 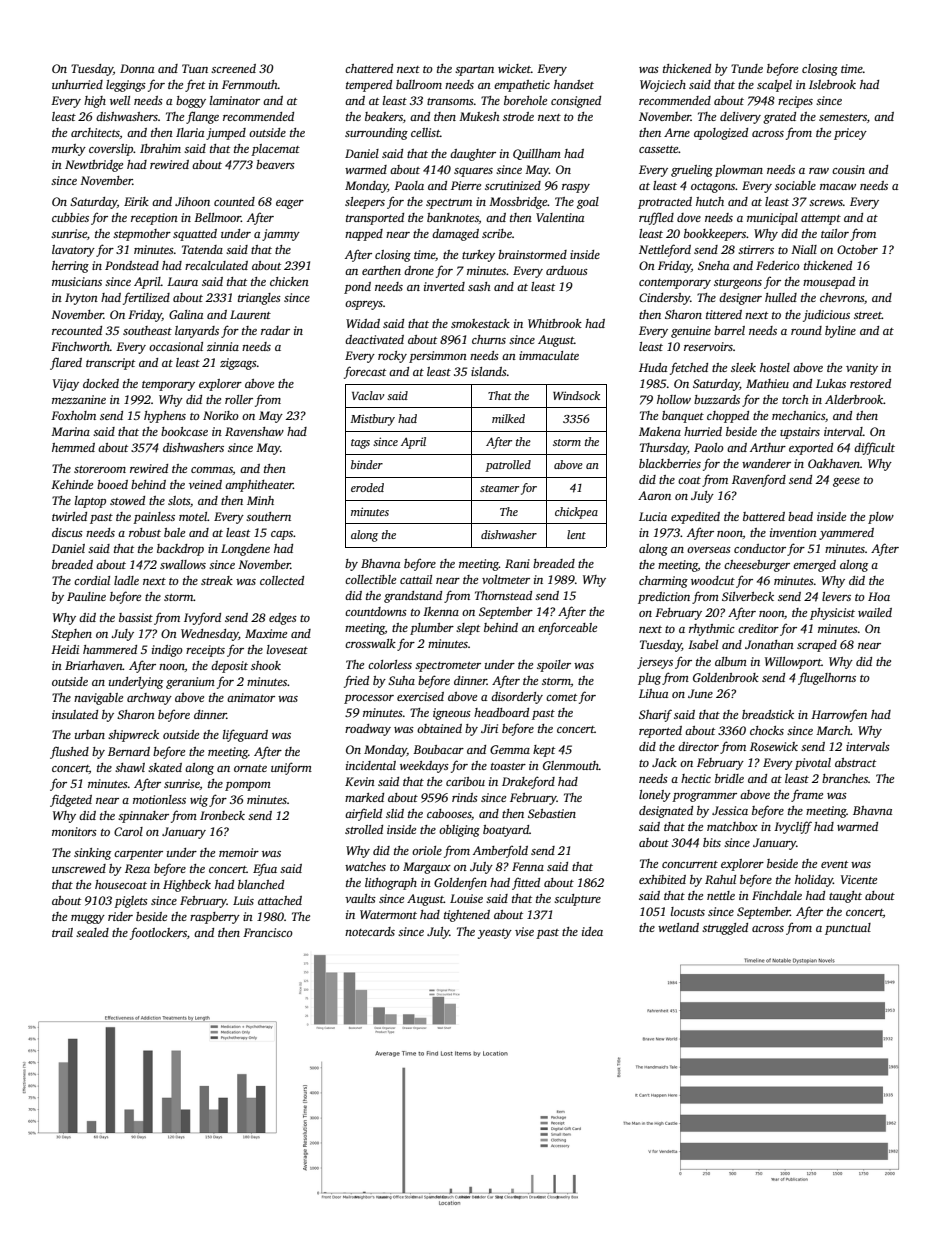 I want to click on semesters, so click(x=843, y=117).
